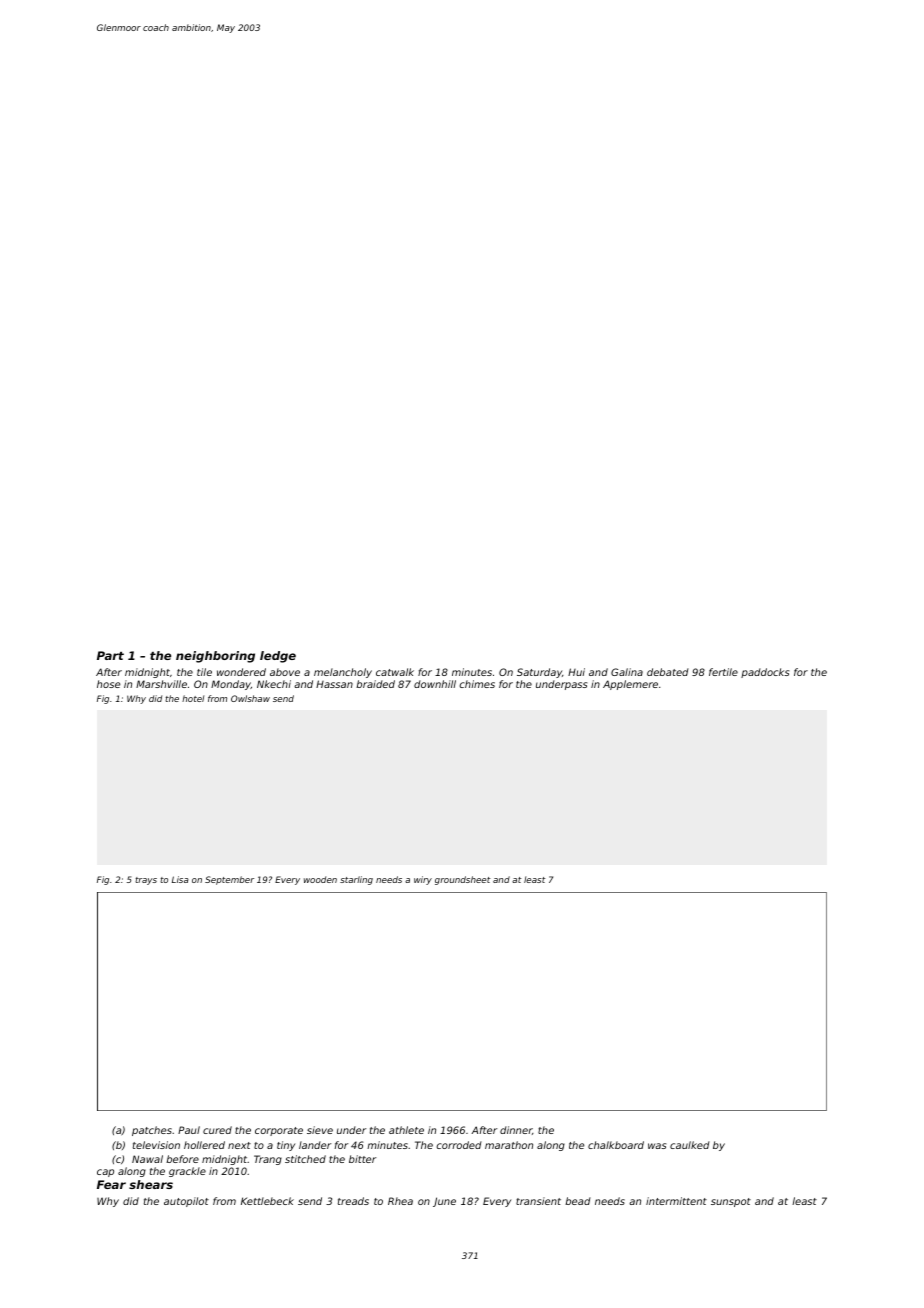  What do you see at coordinates (765, 673) in the screenshot?
I see `paddocks` at bounding box center [765, 673].
